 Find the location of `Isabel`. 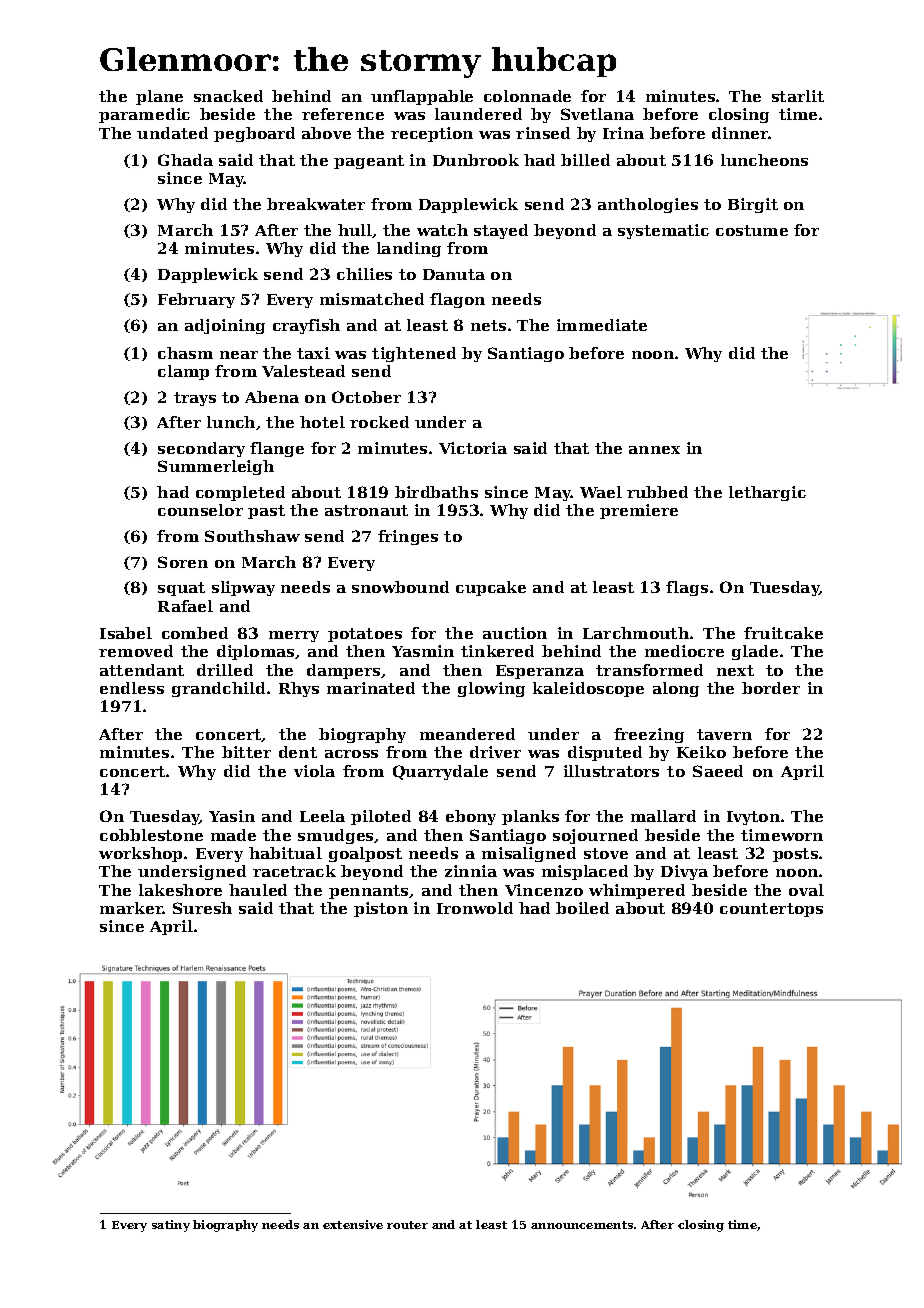

Isabel is located at coordinates (126, 633).
